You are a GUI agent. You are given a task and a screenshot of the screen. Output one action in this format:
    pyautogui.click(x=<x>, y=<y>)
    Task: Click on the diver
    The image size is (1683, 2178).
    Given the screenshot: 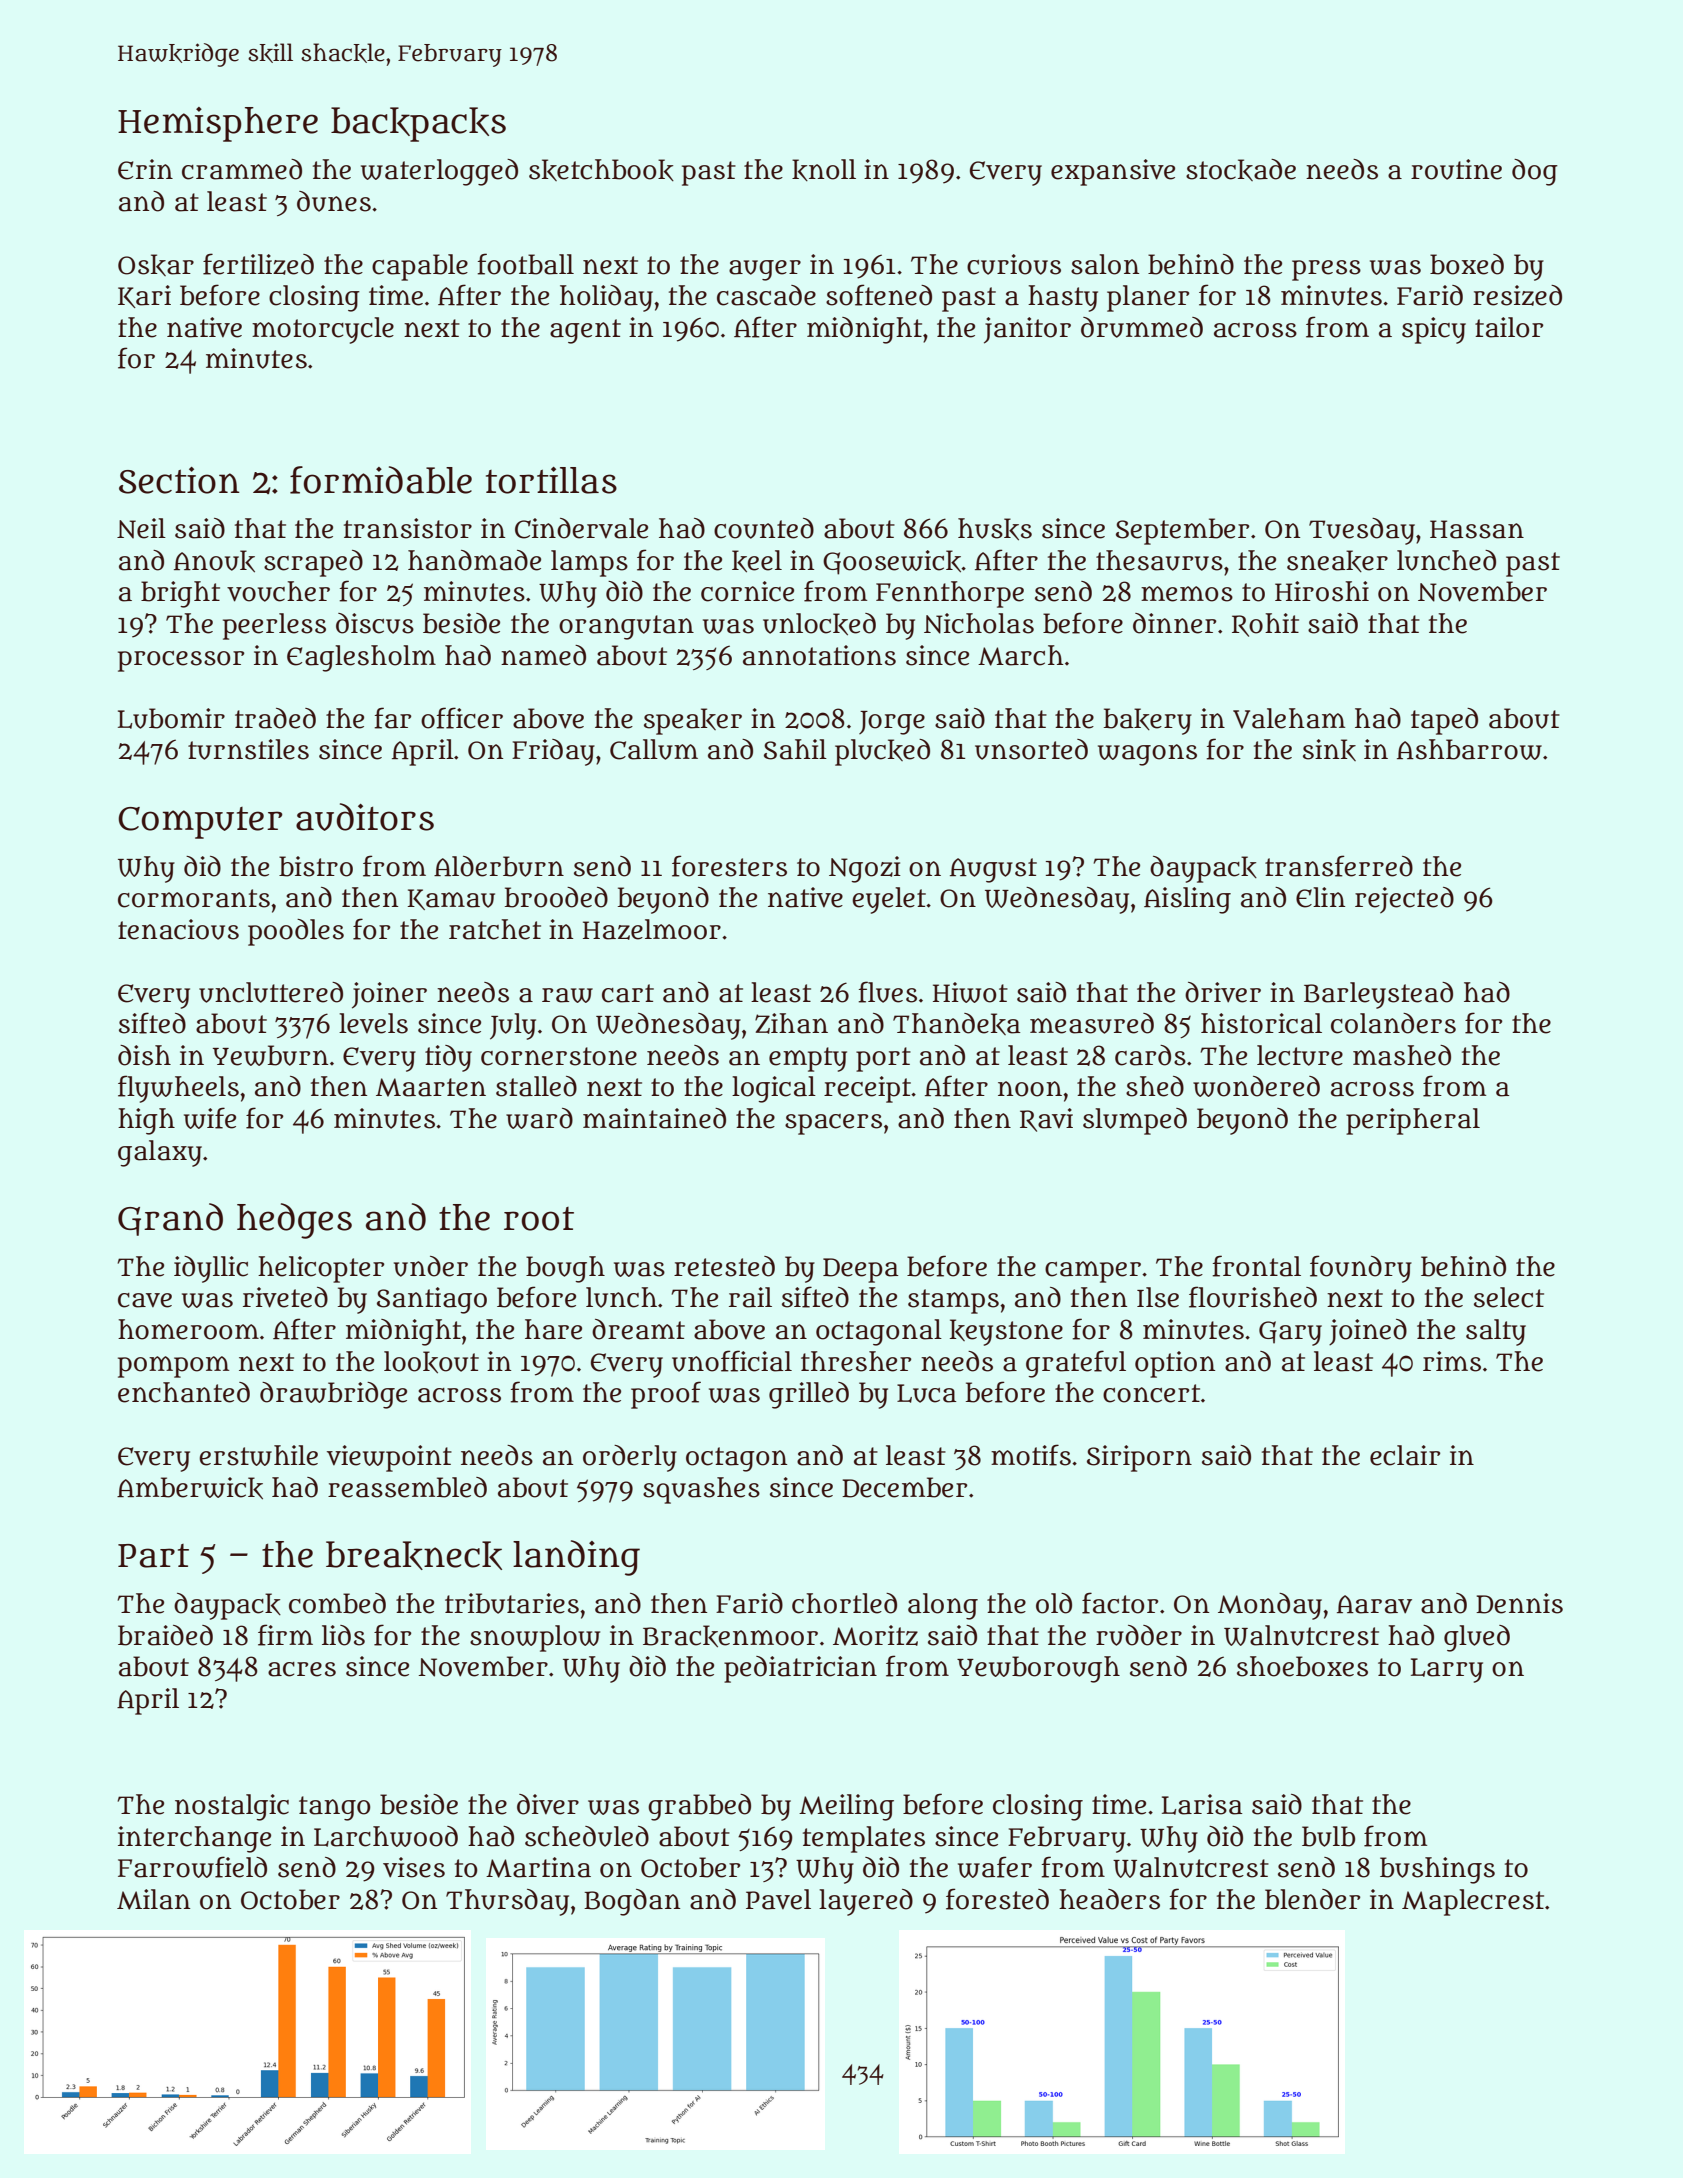 What is the action you would take?
    pyautogui.click(x=548, y=1804)
